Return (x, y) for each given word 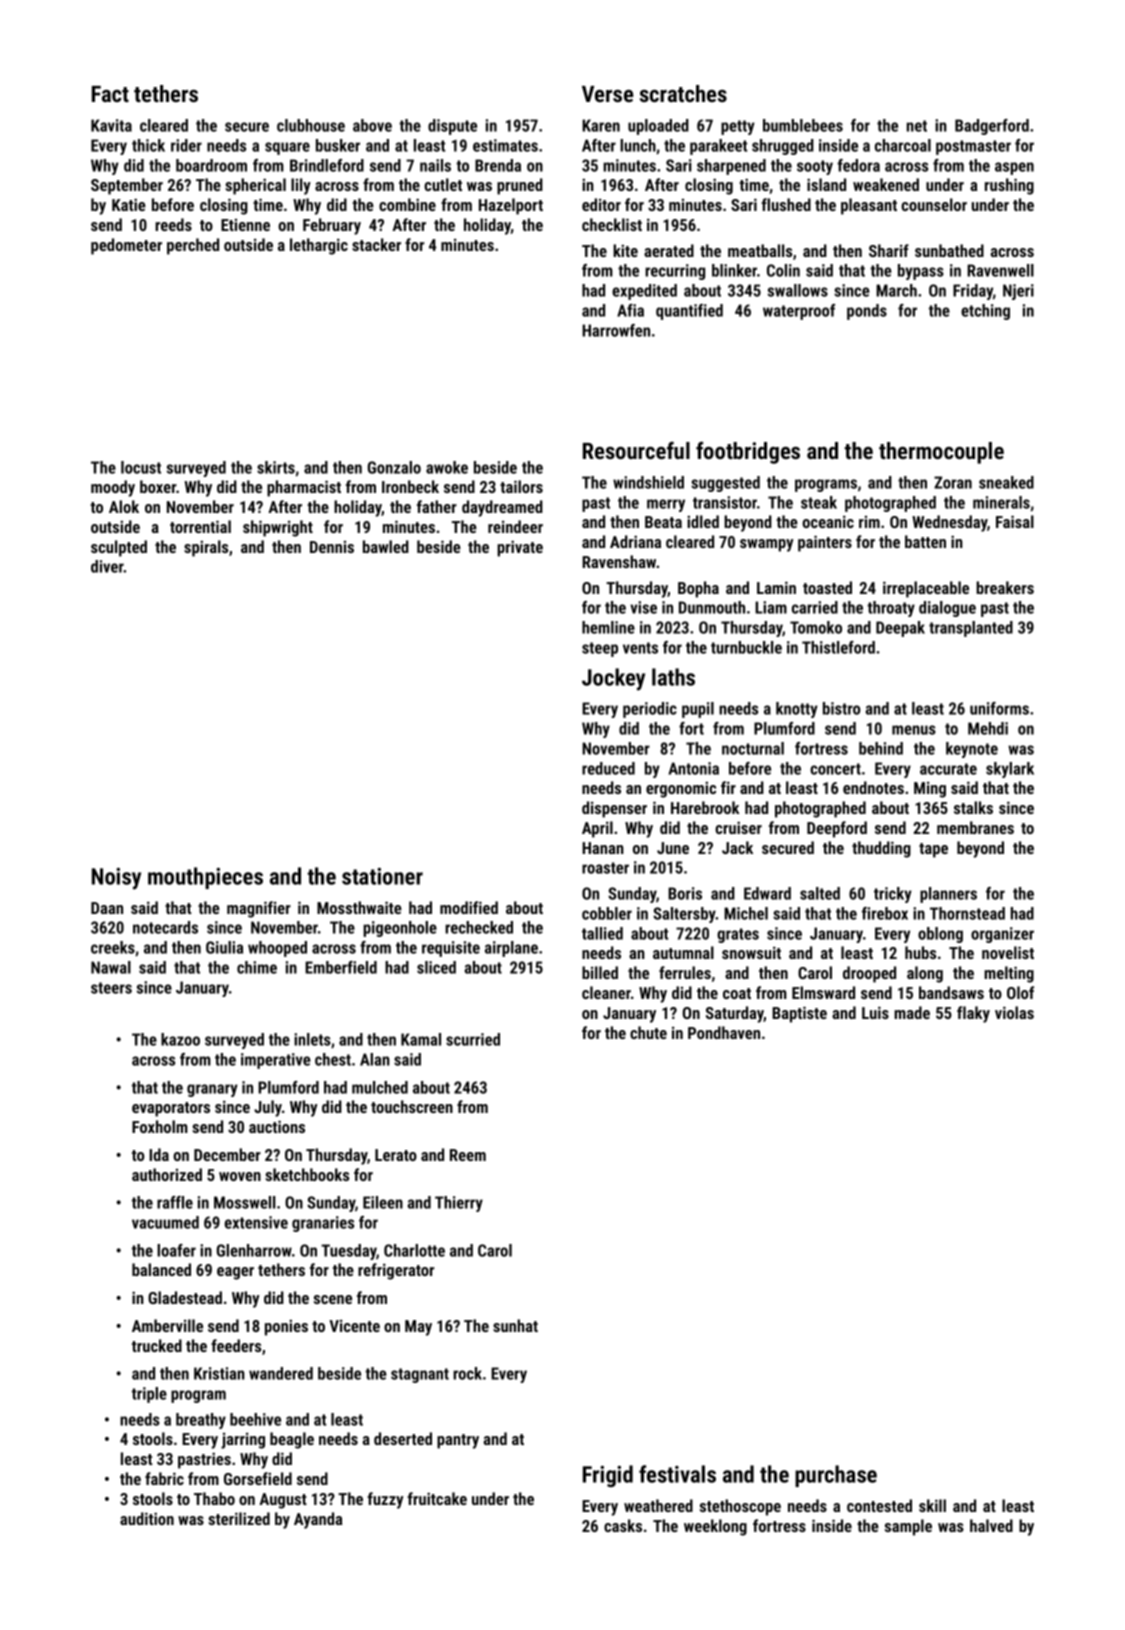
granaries (323, 1224)
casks (623, 1525)
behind (881, 748)
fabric (164, 1478)
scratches (683, 93)
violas (1014, 1012)
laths (673, 677)
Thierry (459, 1204)
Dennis (332, 547)
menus (914, 730)
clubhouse (311, 125)
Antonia (693, 768)
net (917, 126)
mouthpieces (205, 878)
